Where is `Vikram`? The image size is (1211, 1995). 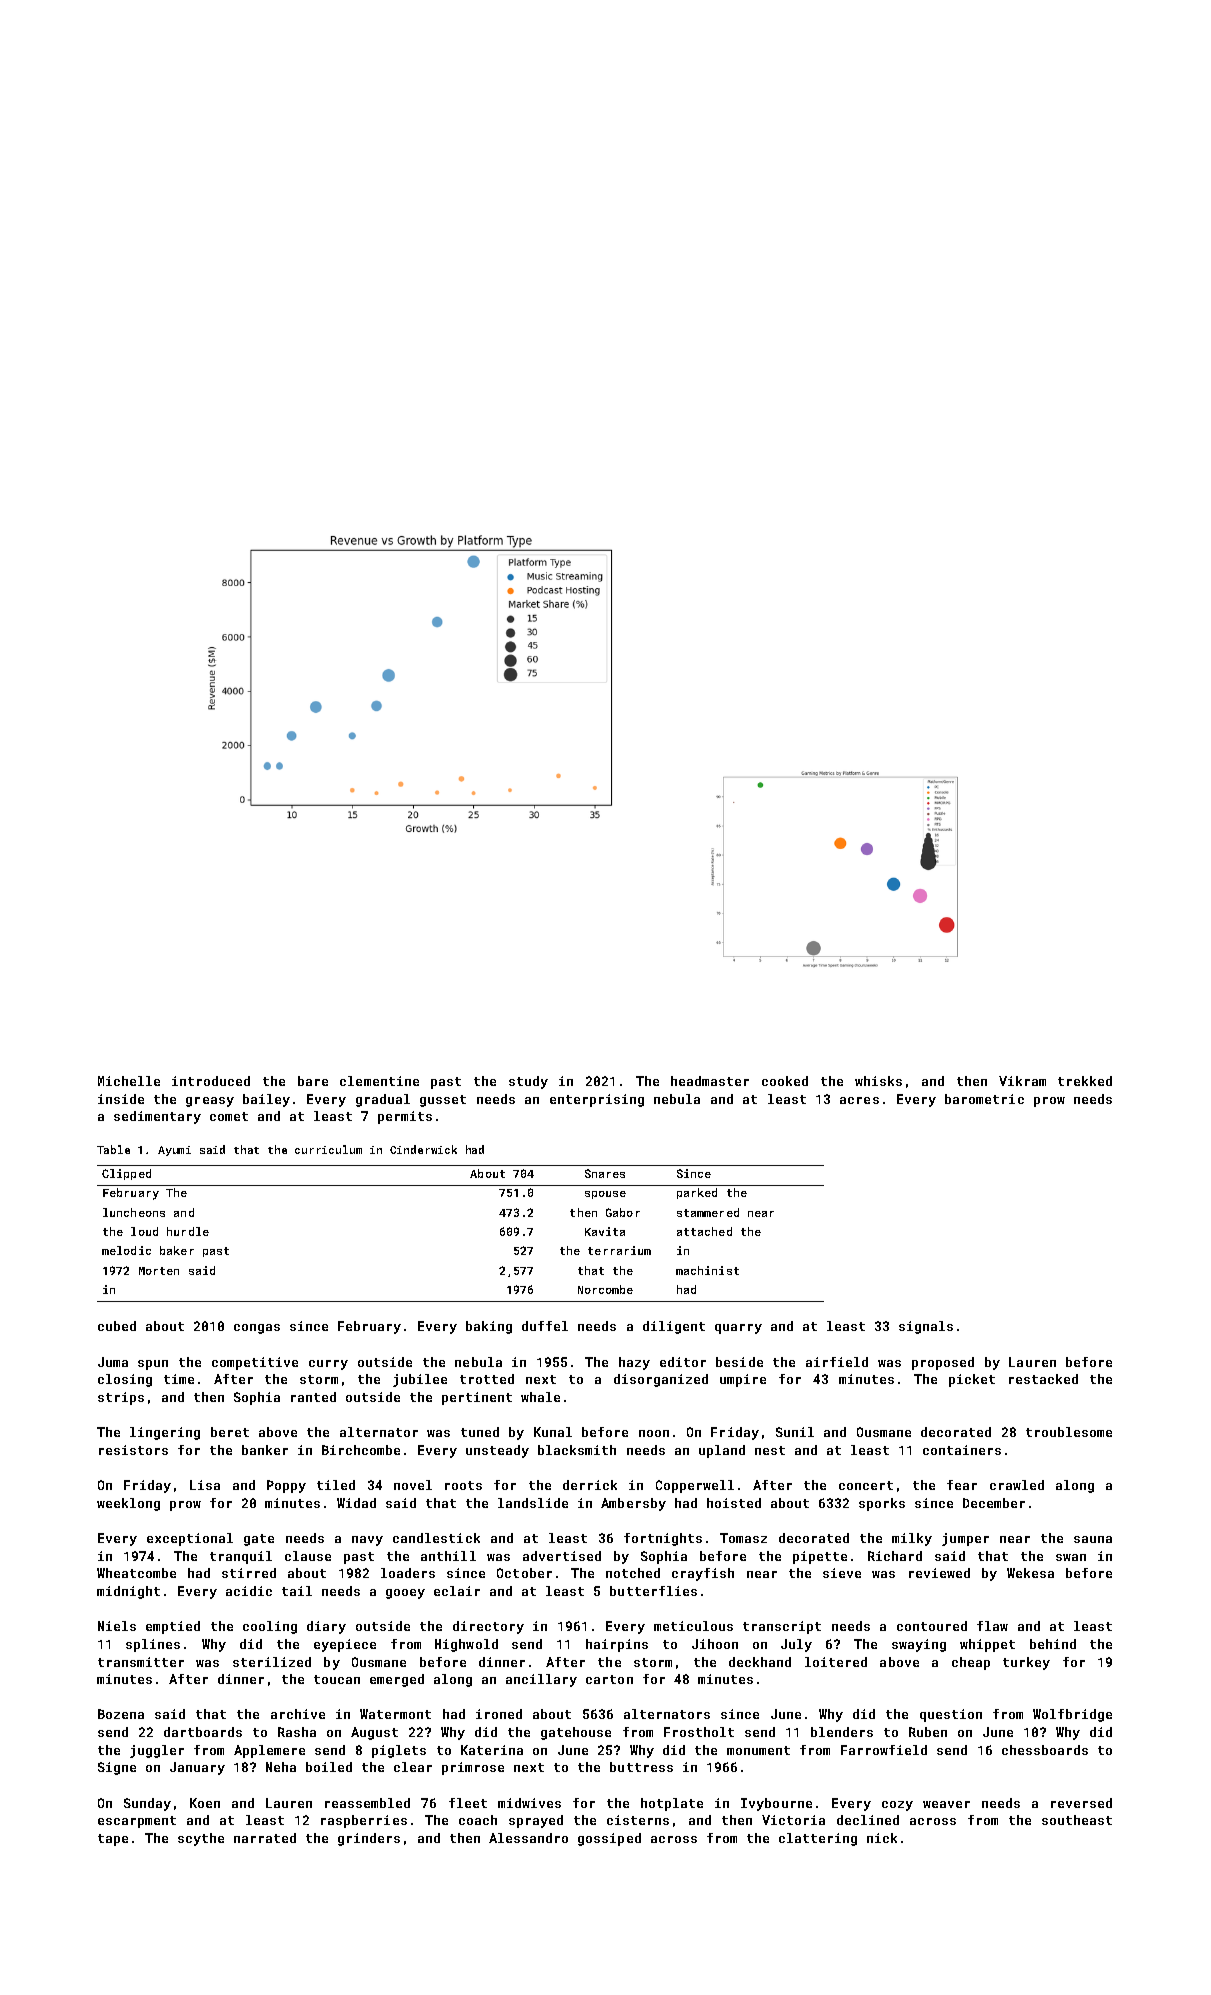 Vikram is located at coordinates (1022, 1081).
